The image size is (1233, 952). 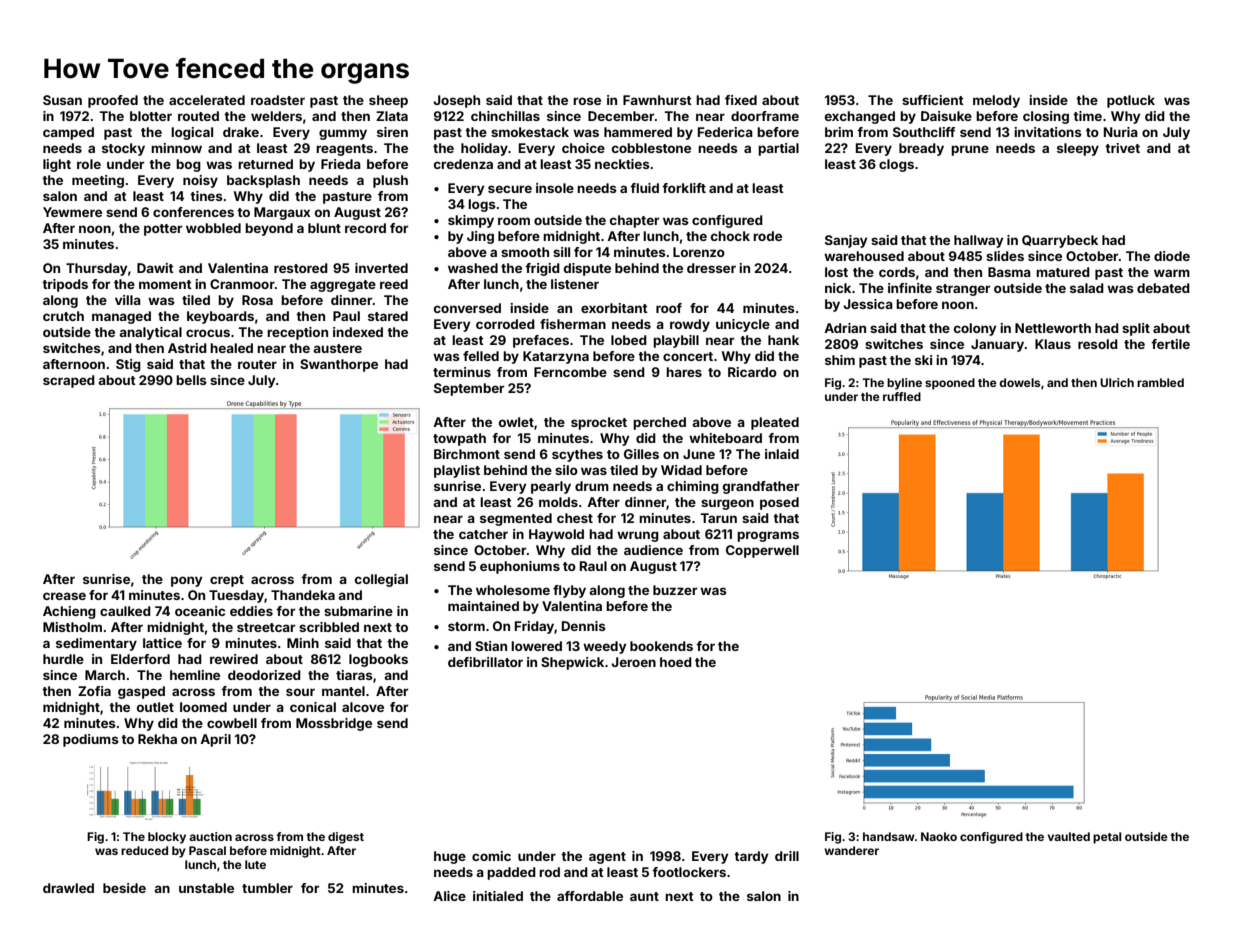 What do you see at coordinates (343, 134) in the screenshot?
I see `gummy` at bounding box center [343, 134].
